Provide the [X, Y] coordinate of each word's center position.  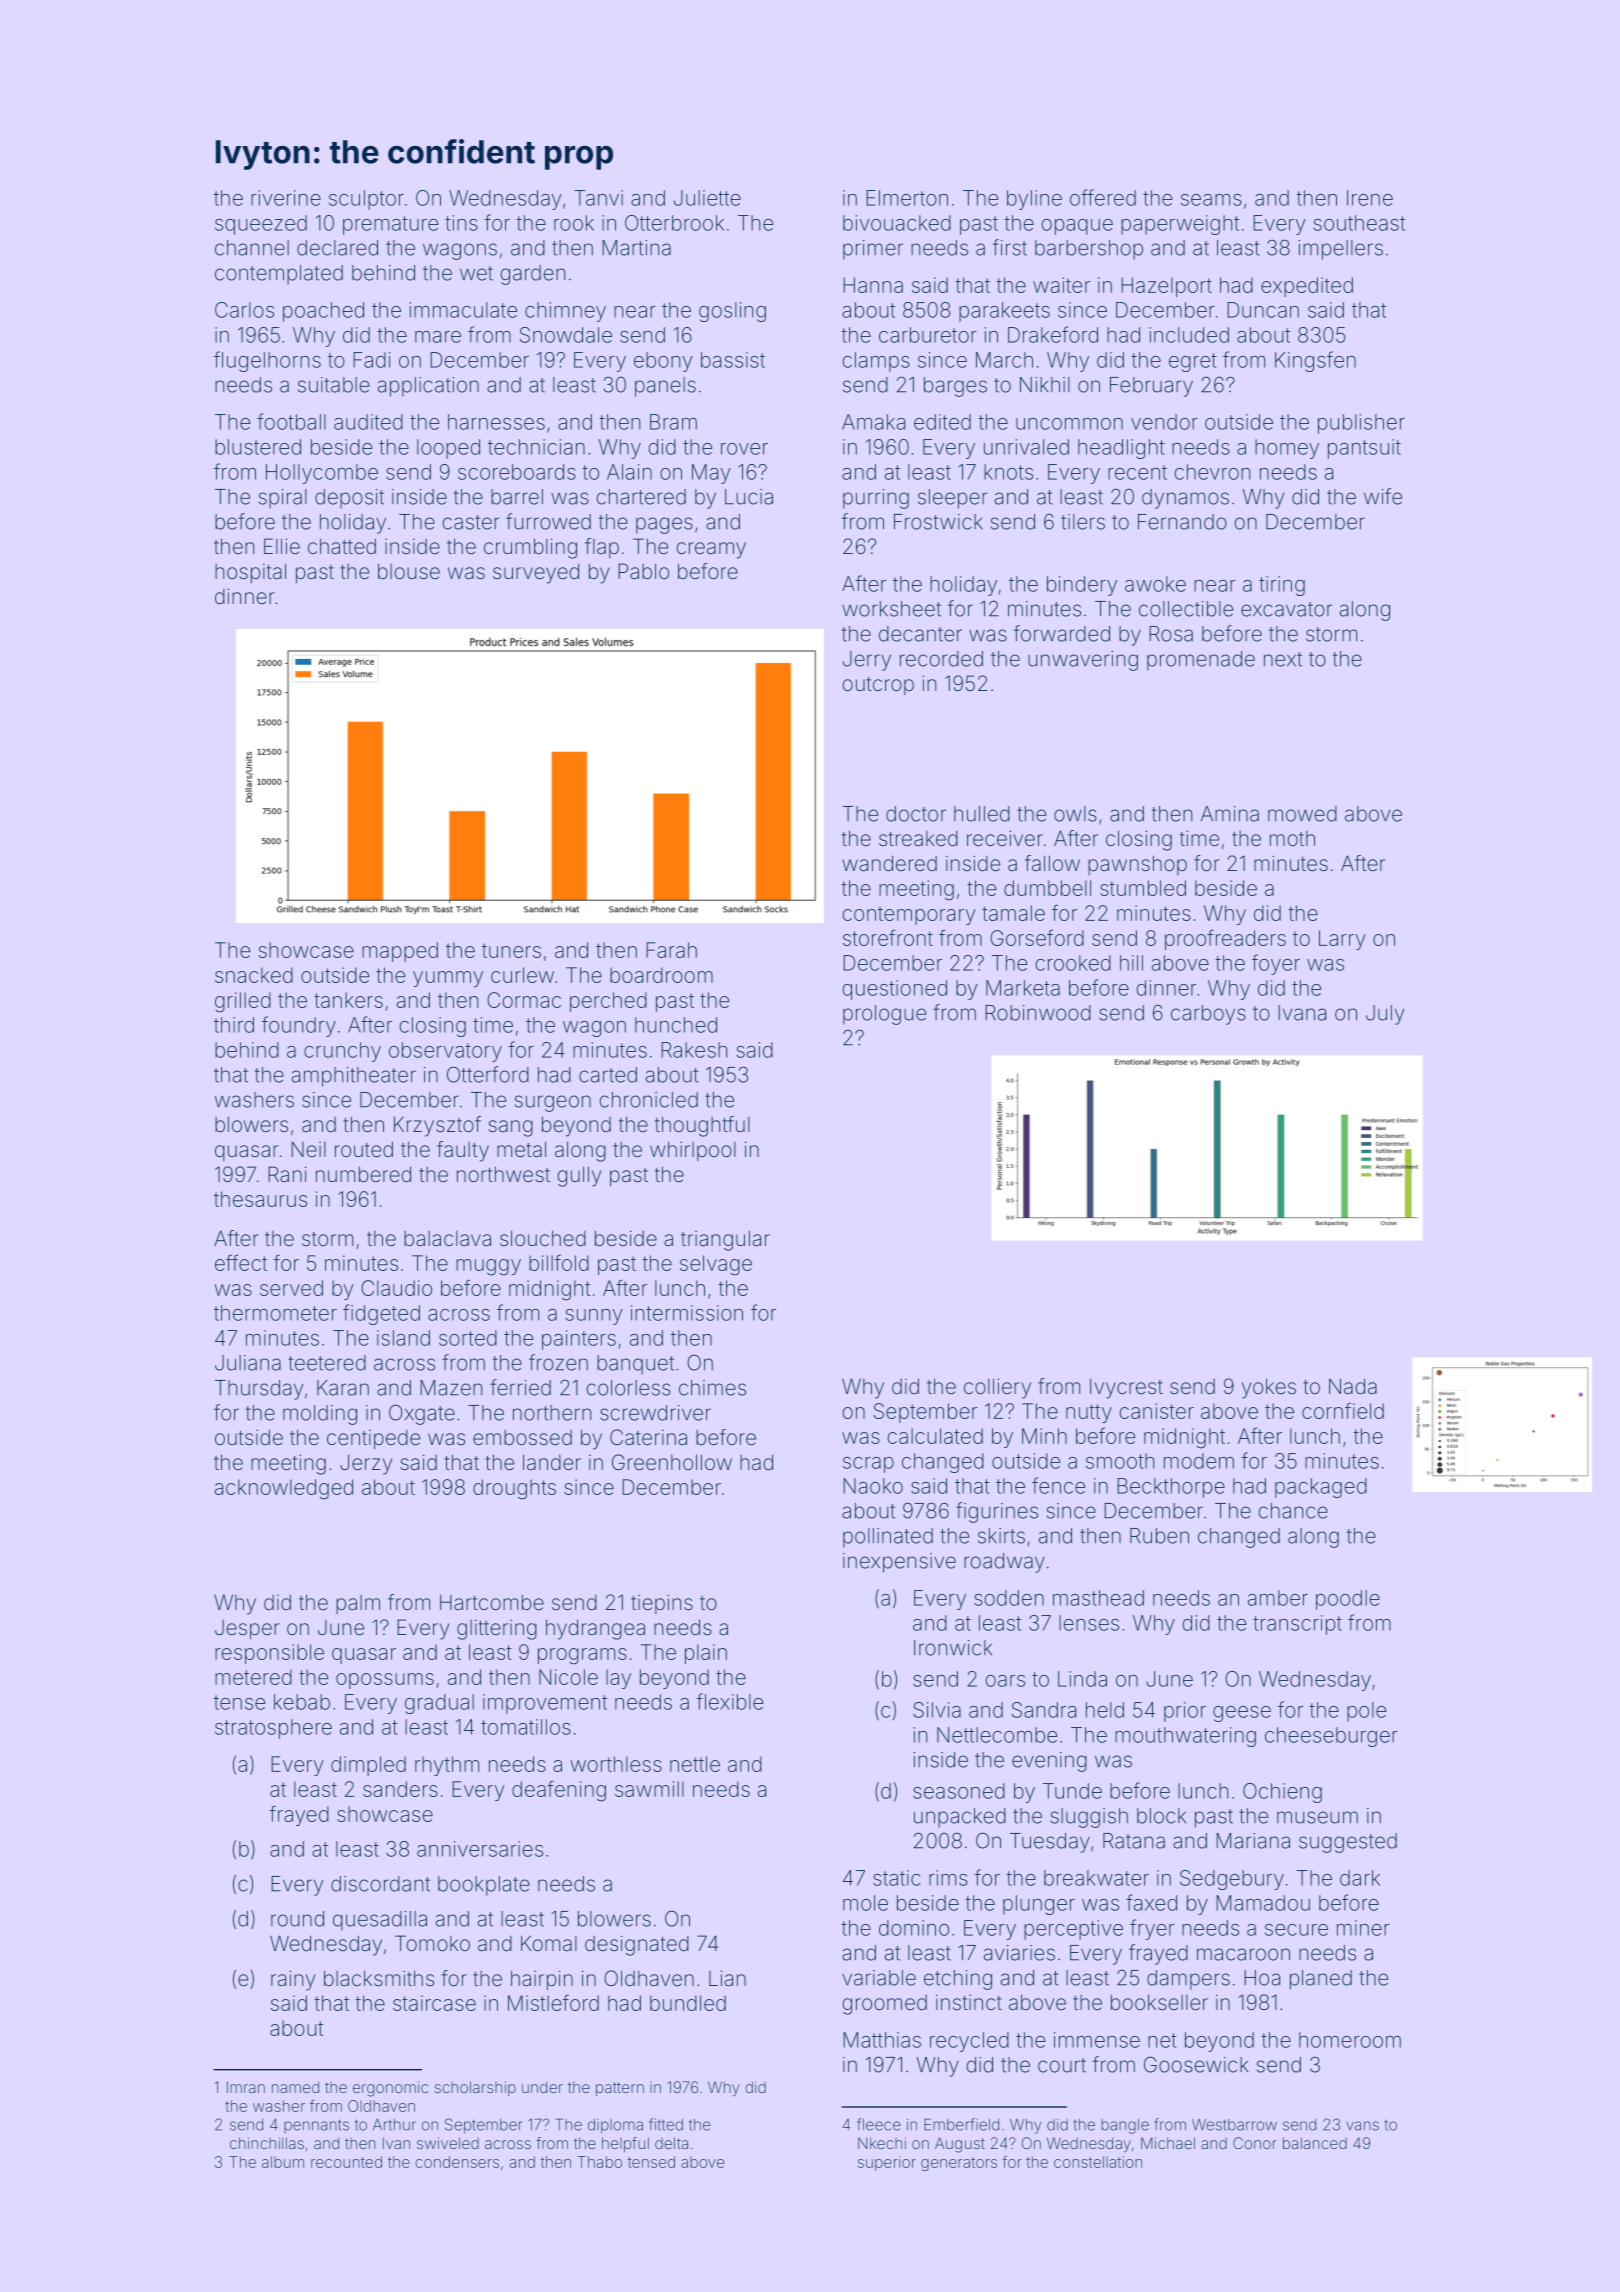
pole [1366, 1712]
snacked [254, 975]
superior [887, 2163]
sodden [1009, 1598]
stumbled [1143, 888]
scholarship [475, 2088]
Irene [1370, 198]
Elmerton [907, 198]
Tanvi [598, 198]
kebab [302, 1702]
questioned [895, 990]
